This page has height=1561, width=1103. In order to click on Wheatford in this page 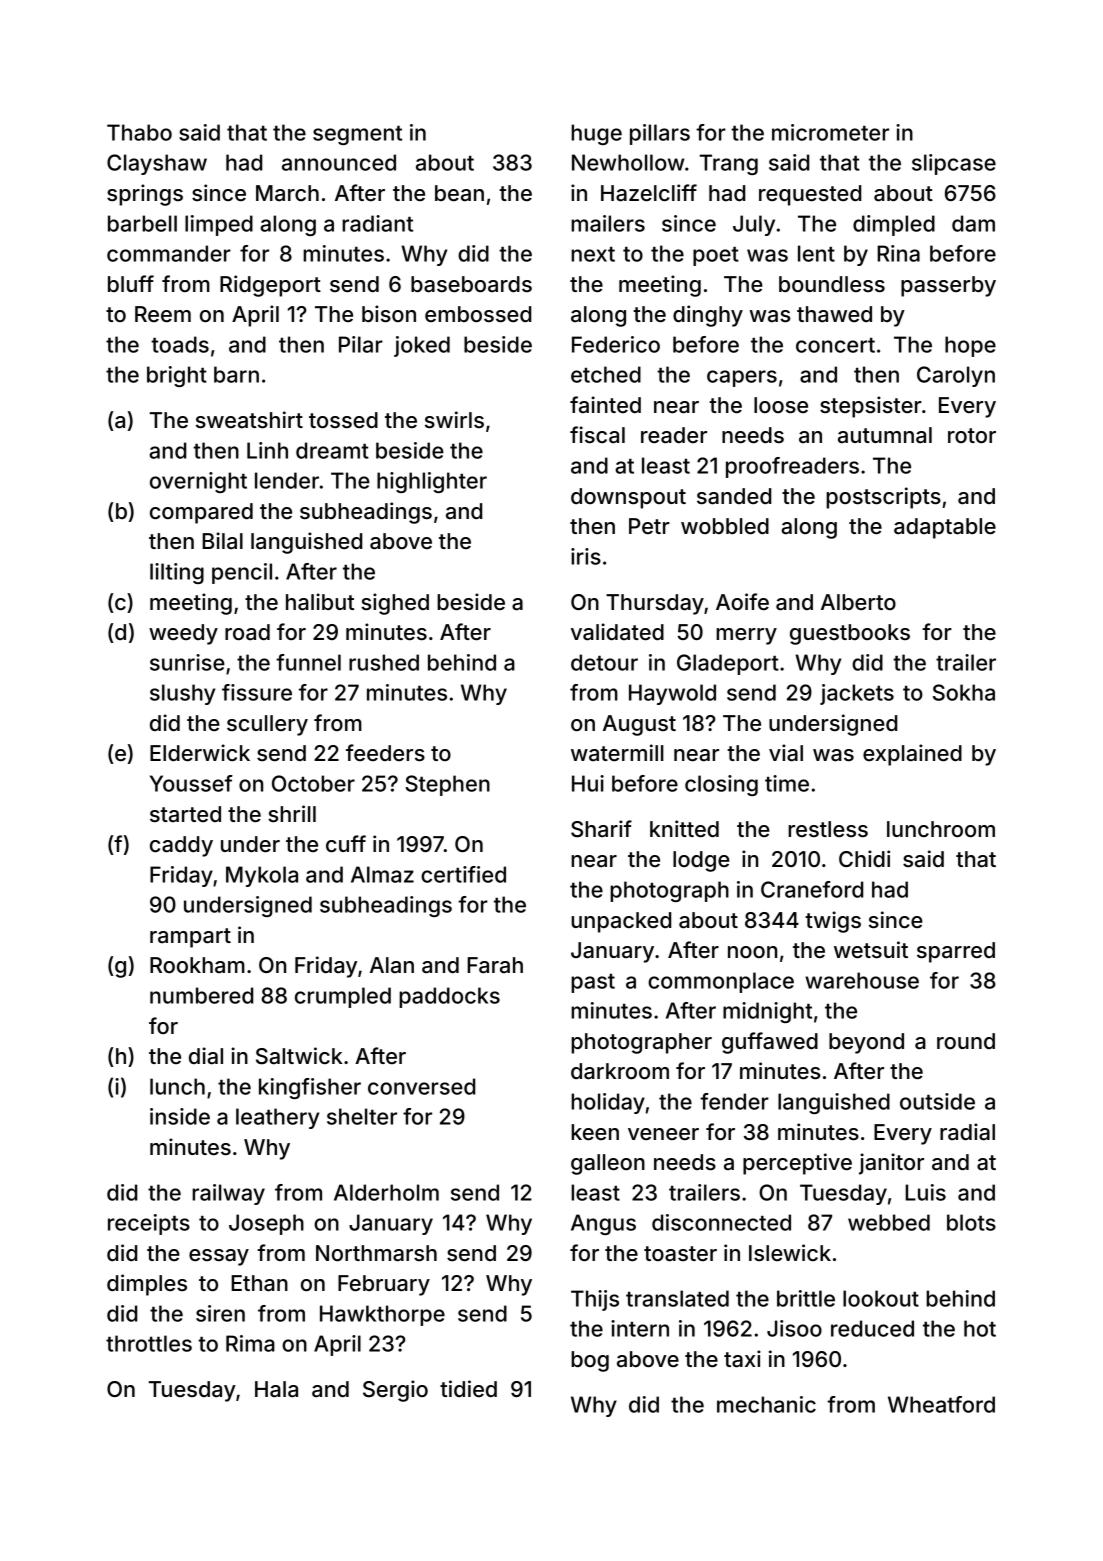, I will do `click(941, 1404)`.
